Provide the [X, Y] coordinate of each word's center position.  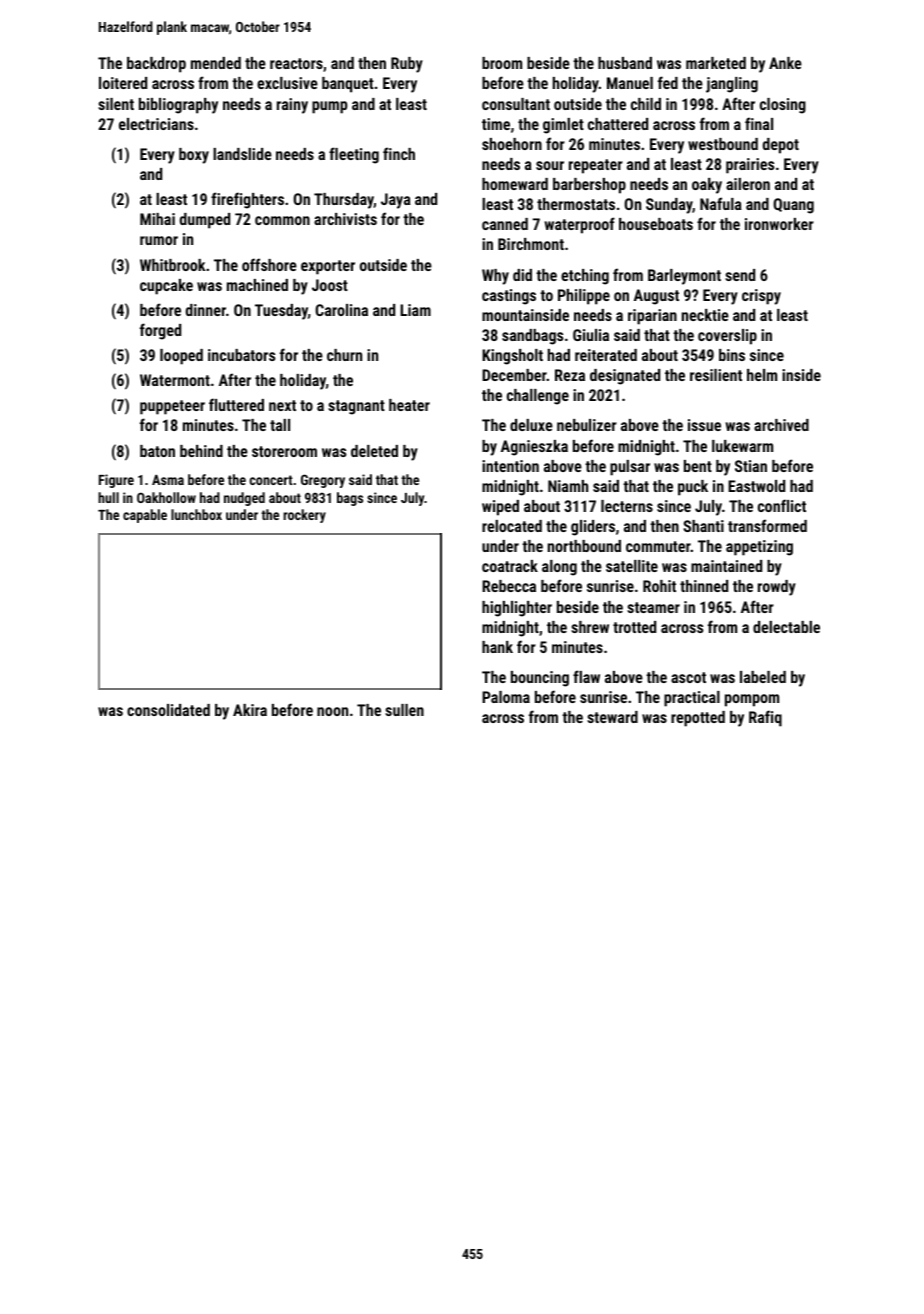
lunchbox [196, 514]
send [740, 275]
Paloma [506, 697]
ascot [688, 677]
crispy [761, 297]
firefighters [247, 200]
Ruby [407, 65]
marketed [716, 63]
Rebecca [509, 586]
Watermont [175, 380]
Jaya [396, 201]
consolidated [168, 710]
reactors [296, 63]
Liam [415, 310]
